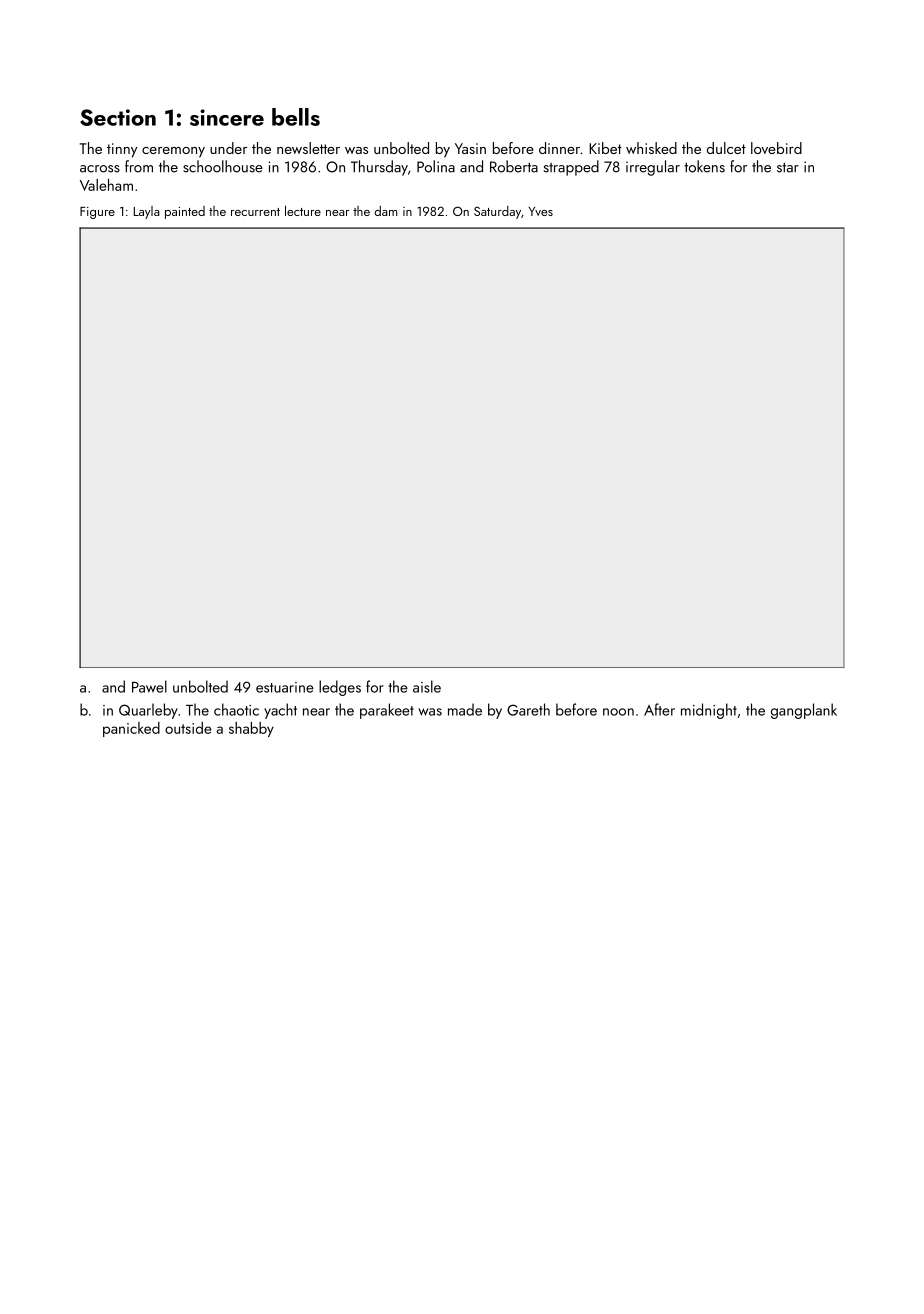 This screenshot has width=924, height=1314. What do you see at coordinates (804, 711) in the screenshot?
I see `gangplank` at bounding box center [804, 711].
